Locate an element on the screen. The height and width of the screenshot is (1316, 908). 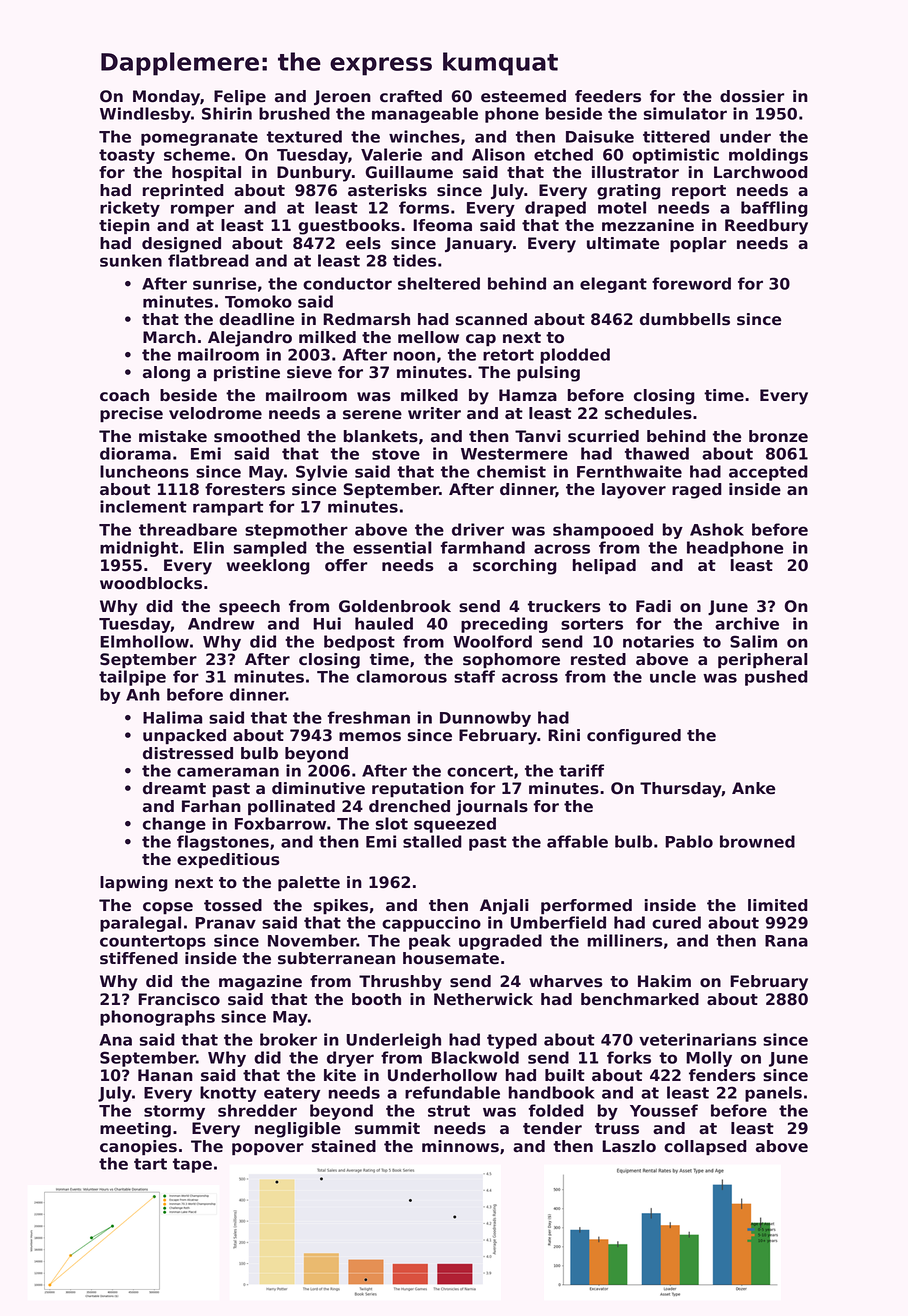
Felipe is located at coordinates (240, 97).
